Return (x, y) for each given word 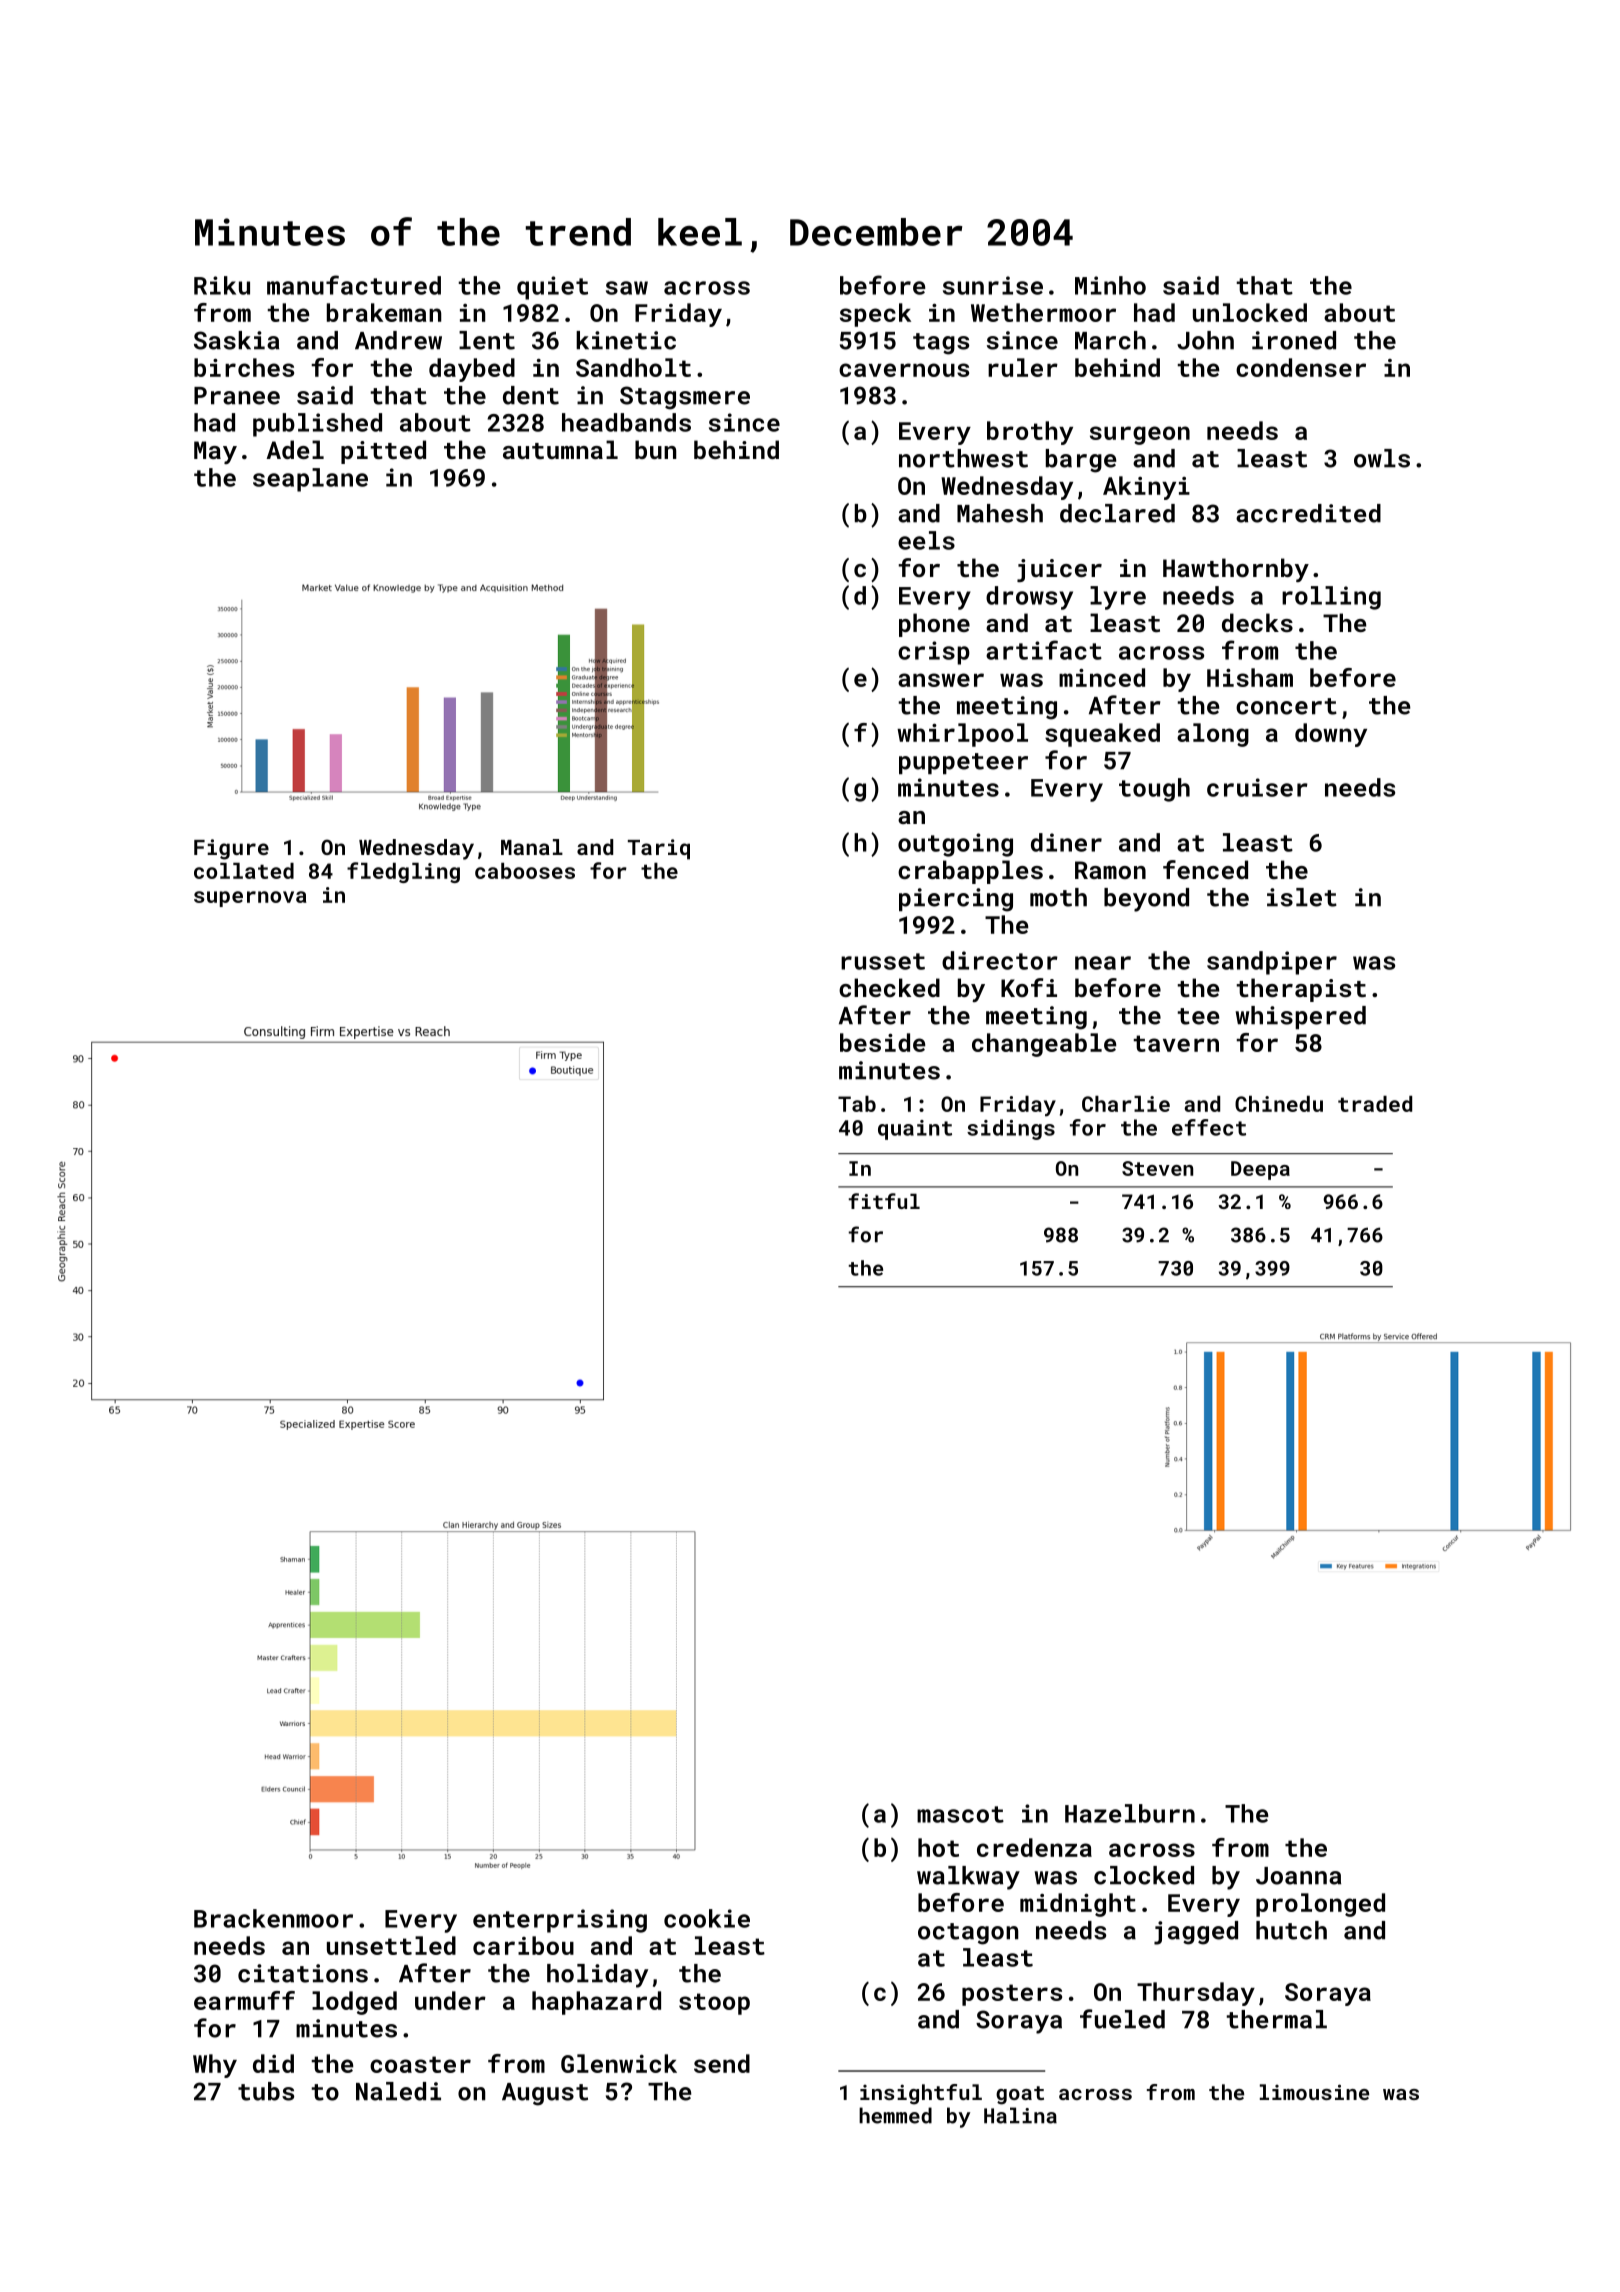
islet (1302, 897)
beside (882, 1042)
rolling (1331, 598)
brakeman (384, 312)
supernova (250, 899)
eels (926, 540)
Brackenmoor (273, 1918)
